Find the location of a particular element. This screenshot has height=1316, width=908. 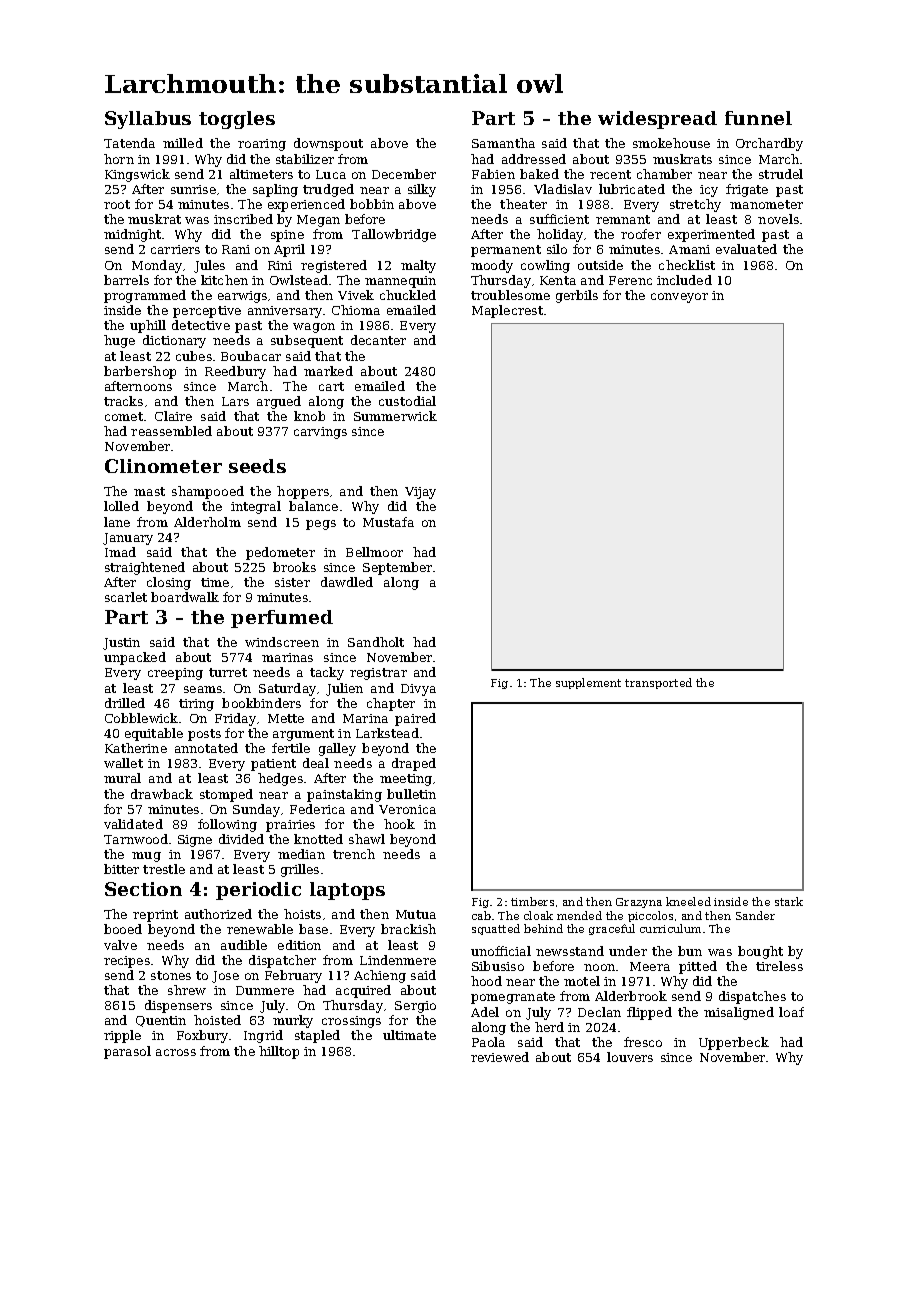

unofficial is located at coordinates (501, 951).
